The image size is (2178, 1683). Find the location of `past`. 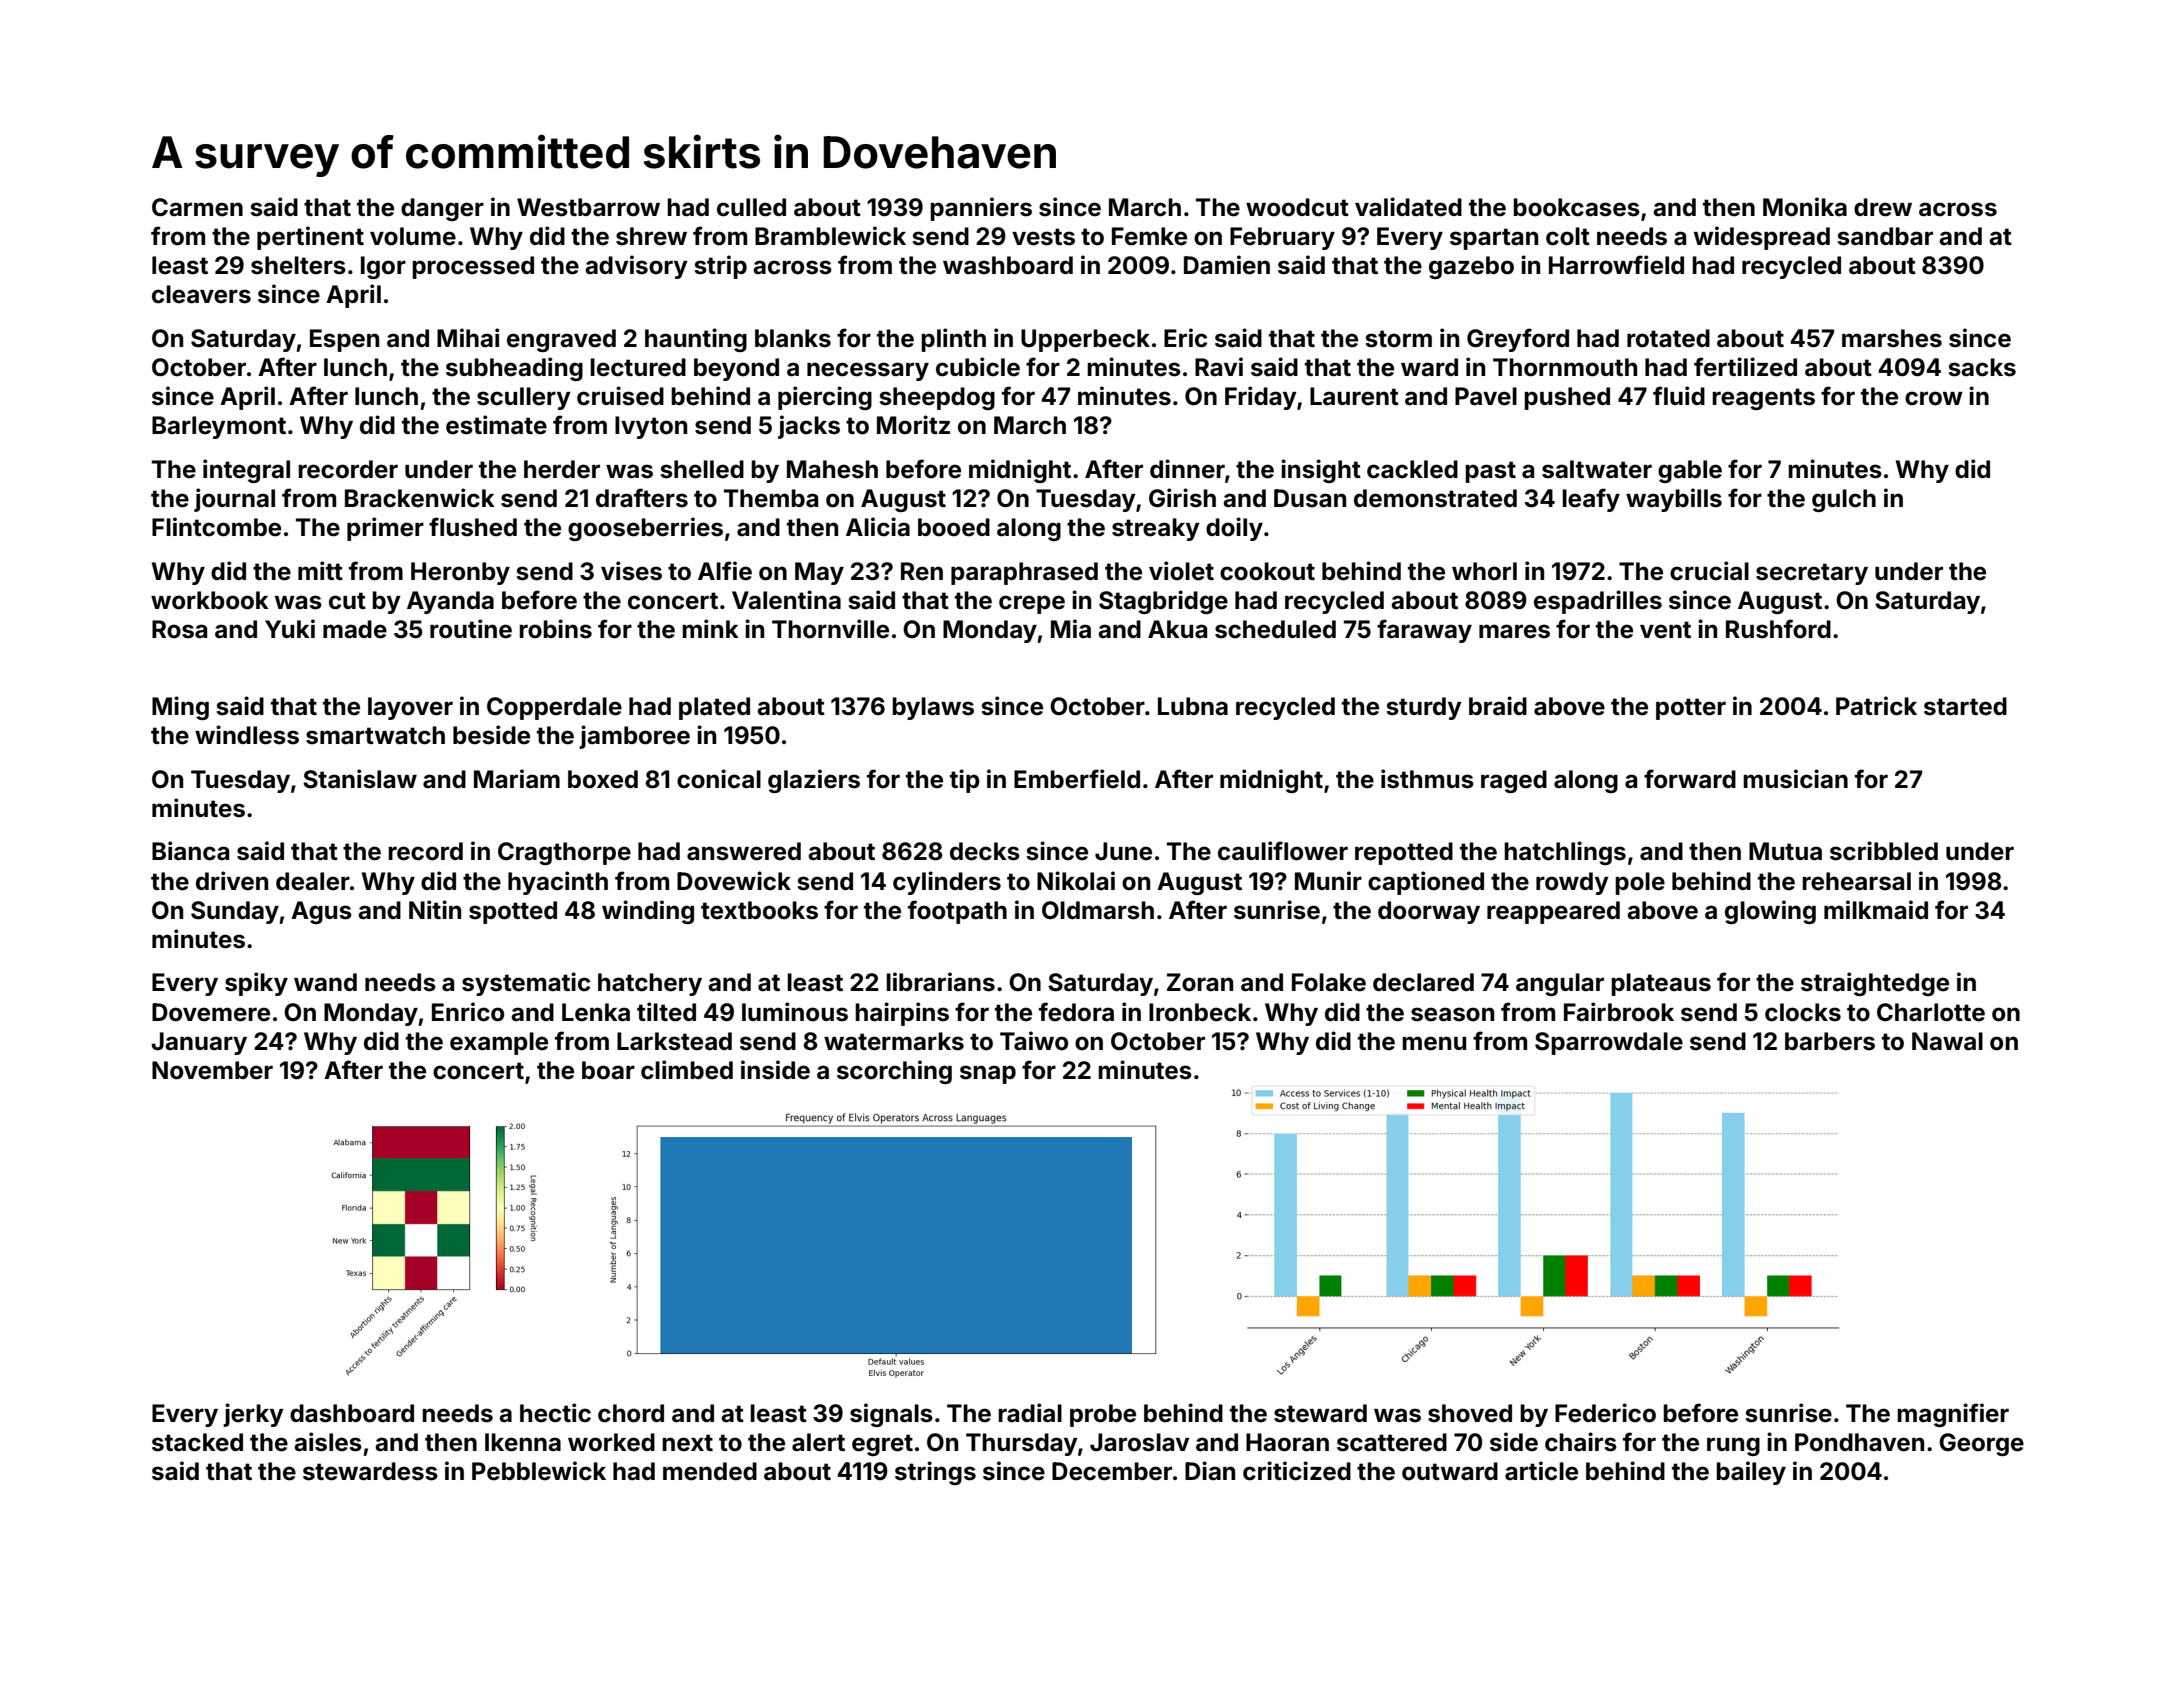

past is located at coordinates (1490, 472).
